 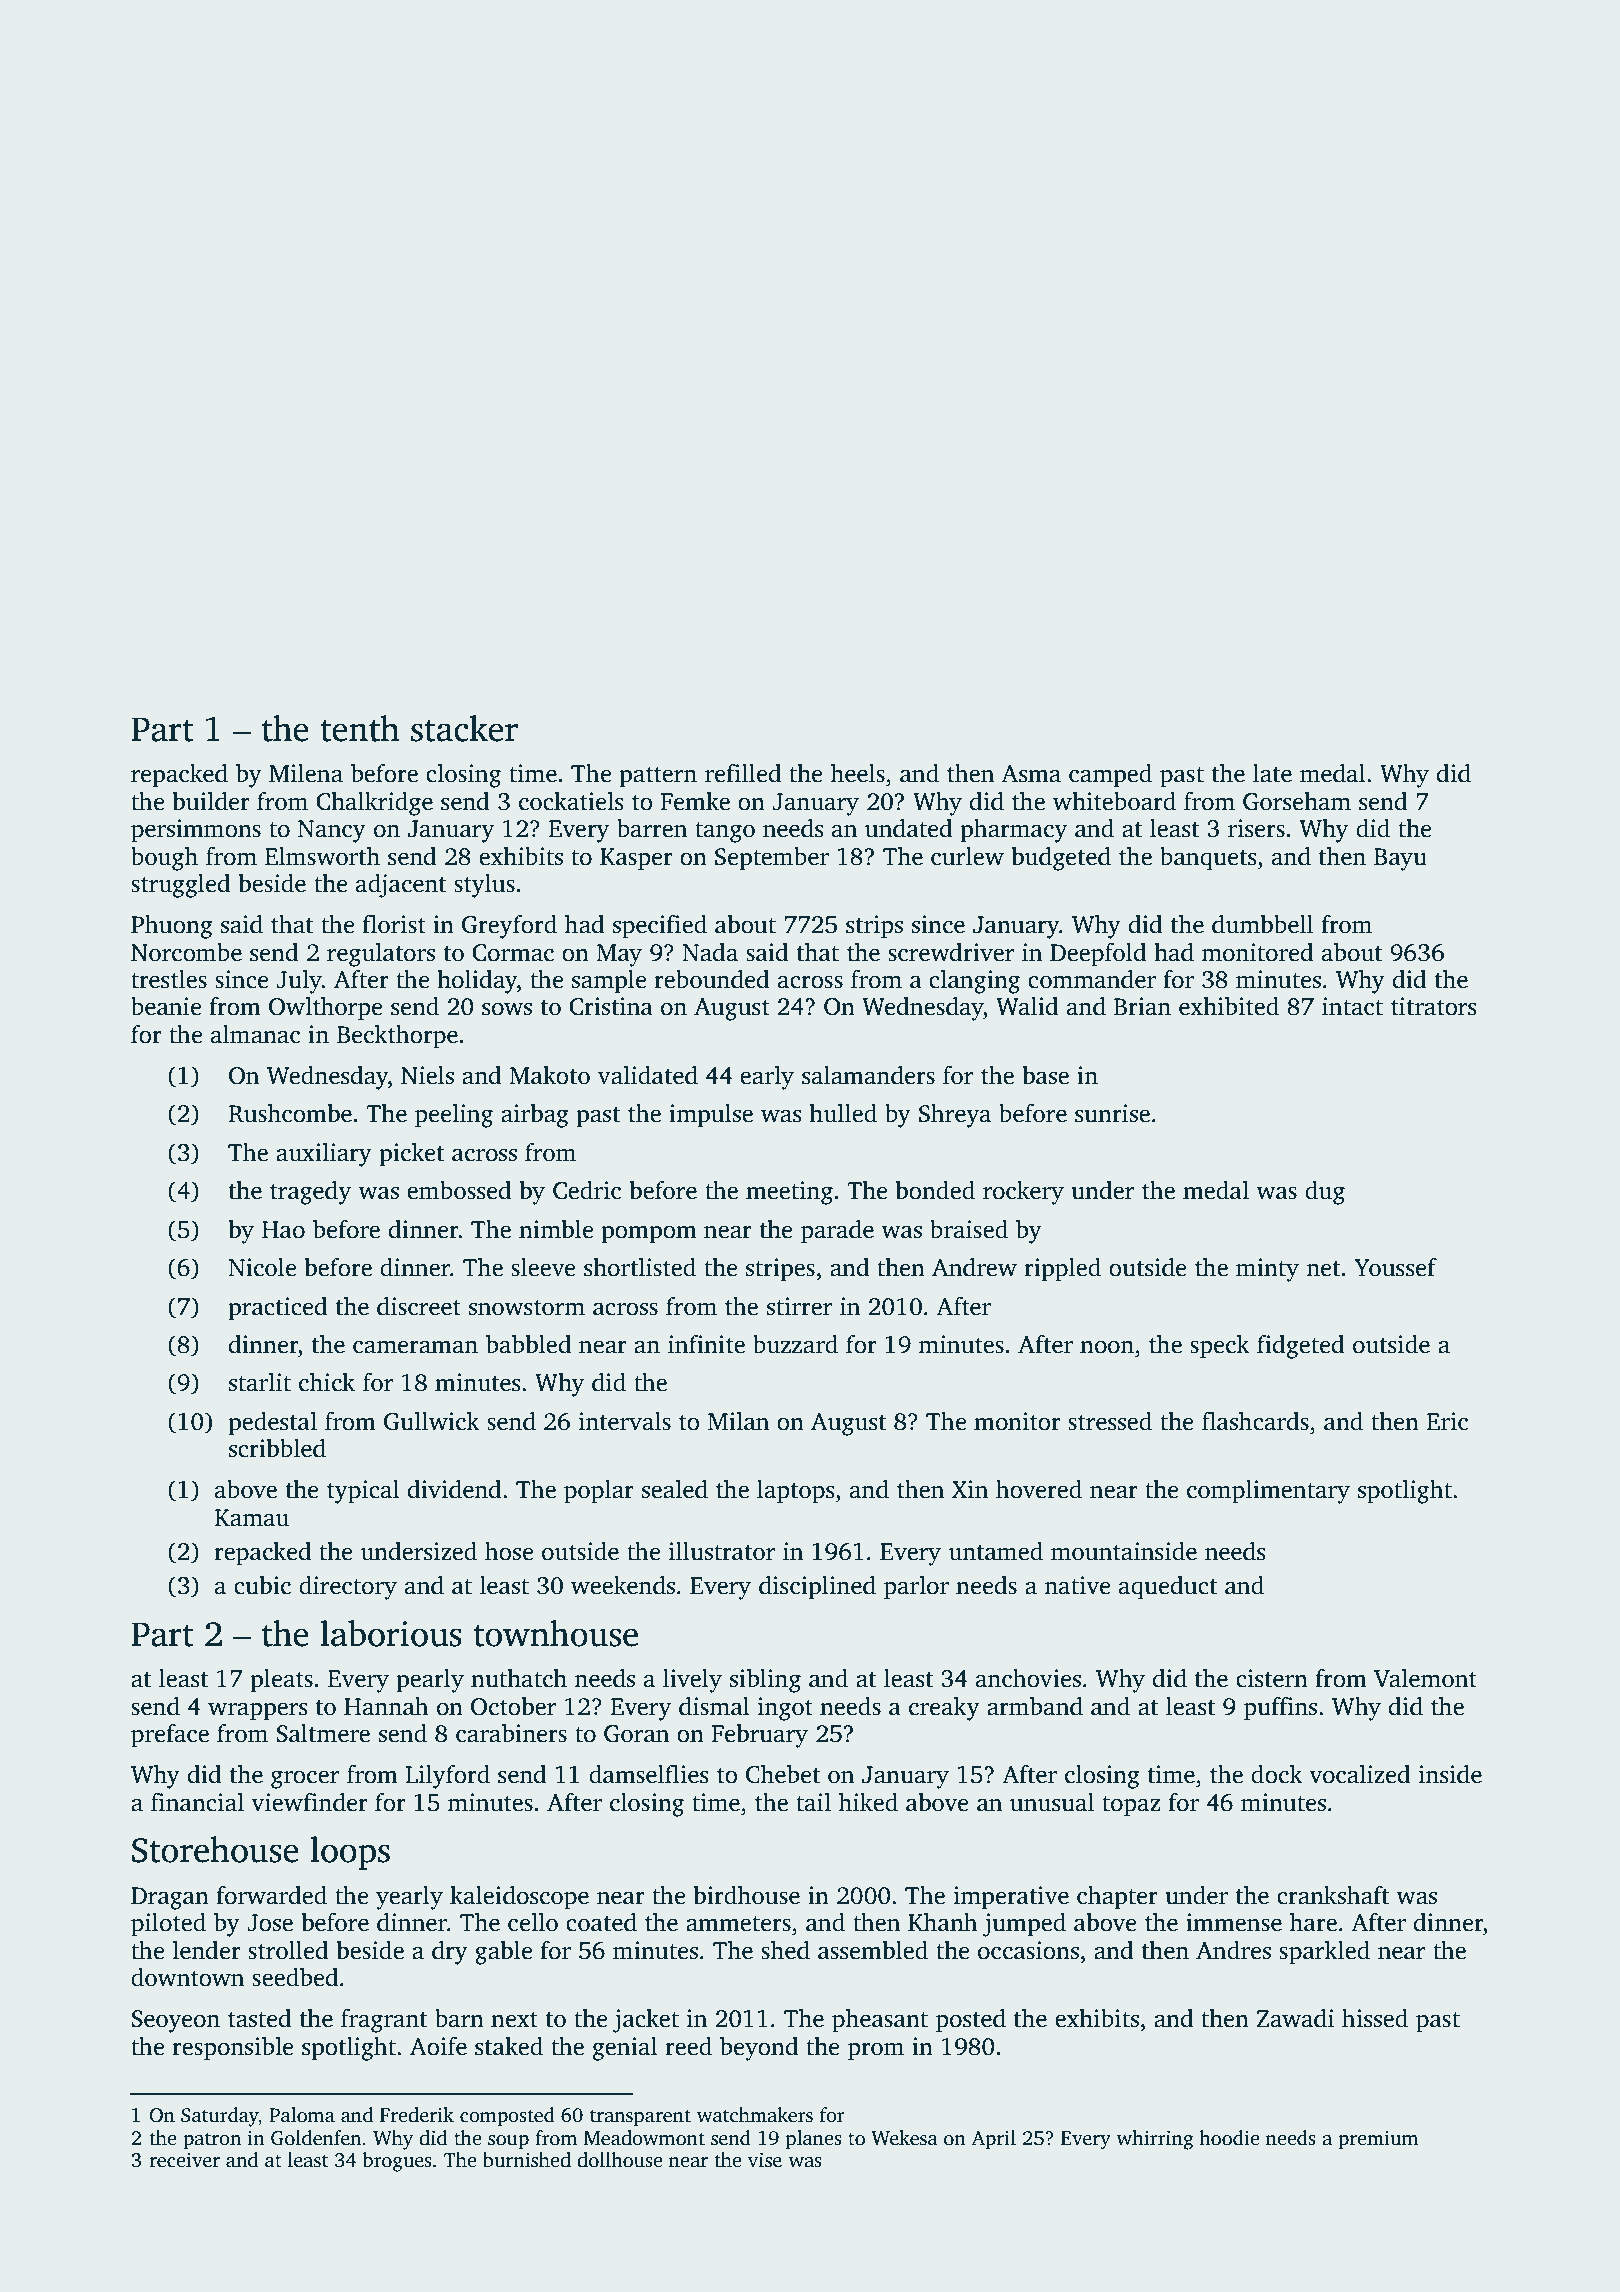 What do you see at coordinates (619, 955) in the screenshot?
I see `May` at bounding box center [619, 955].
